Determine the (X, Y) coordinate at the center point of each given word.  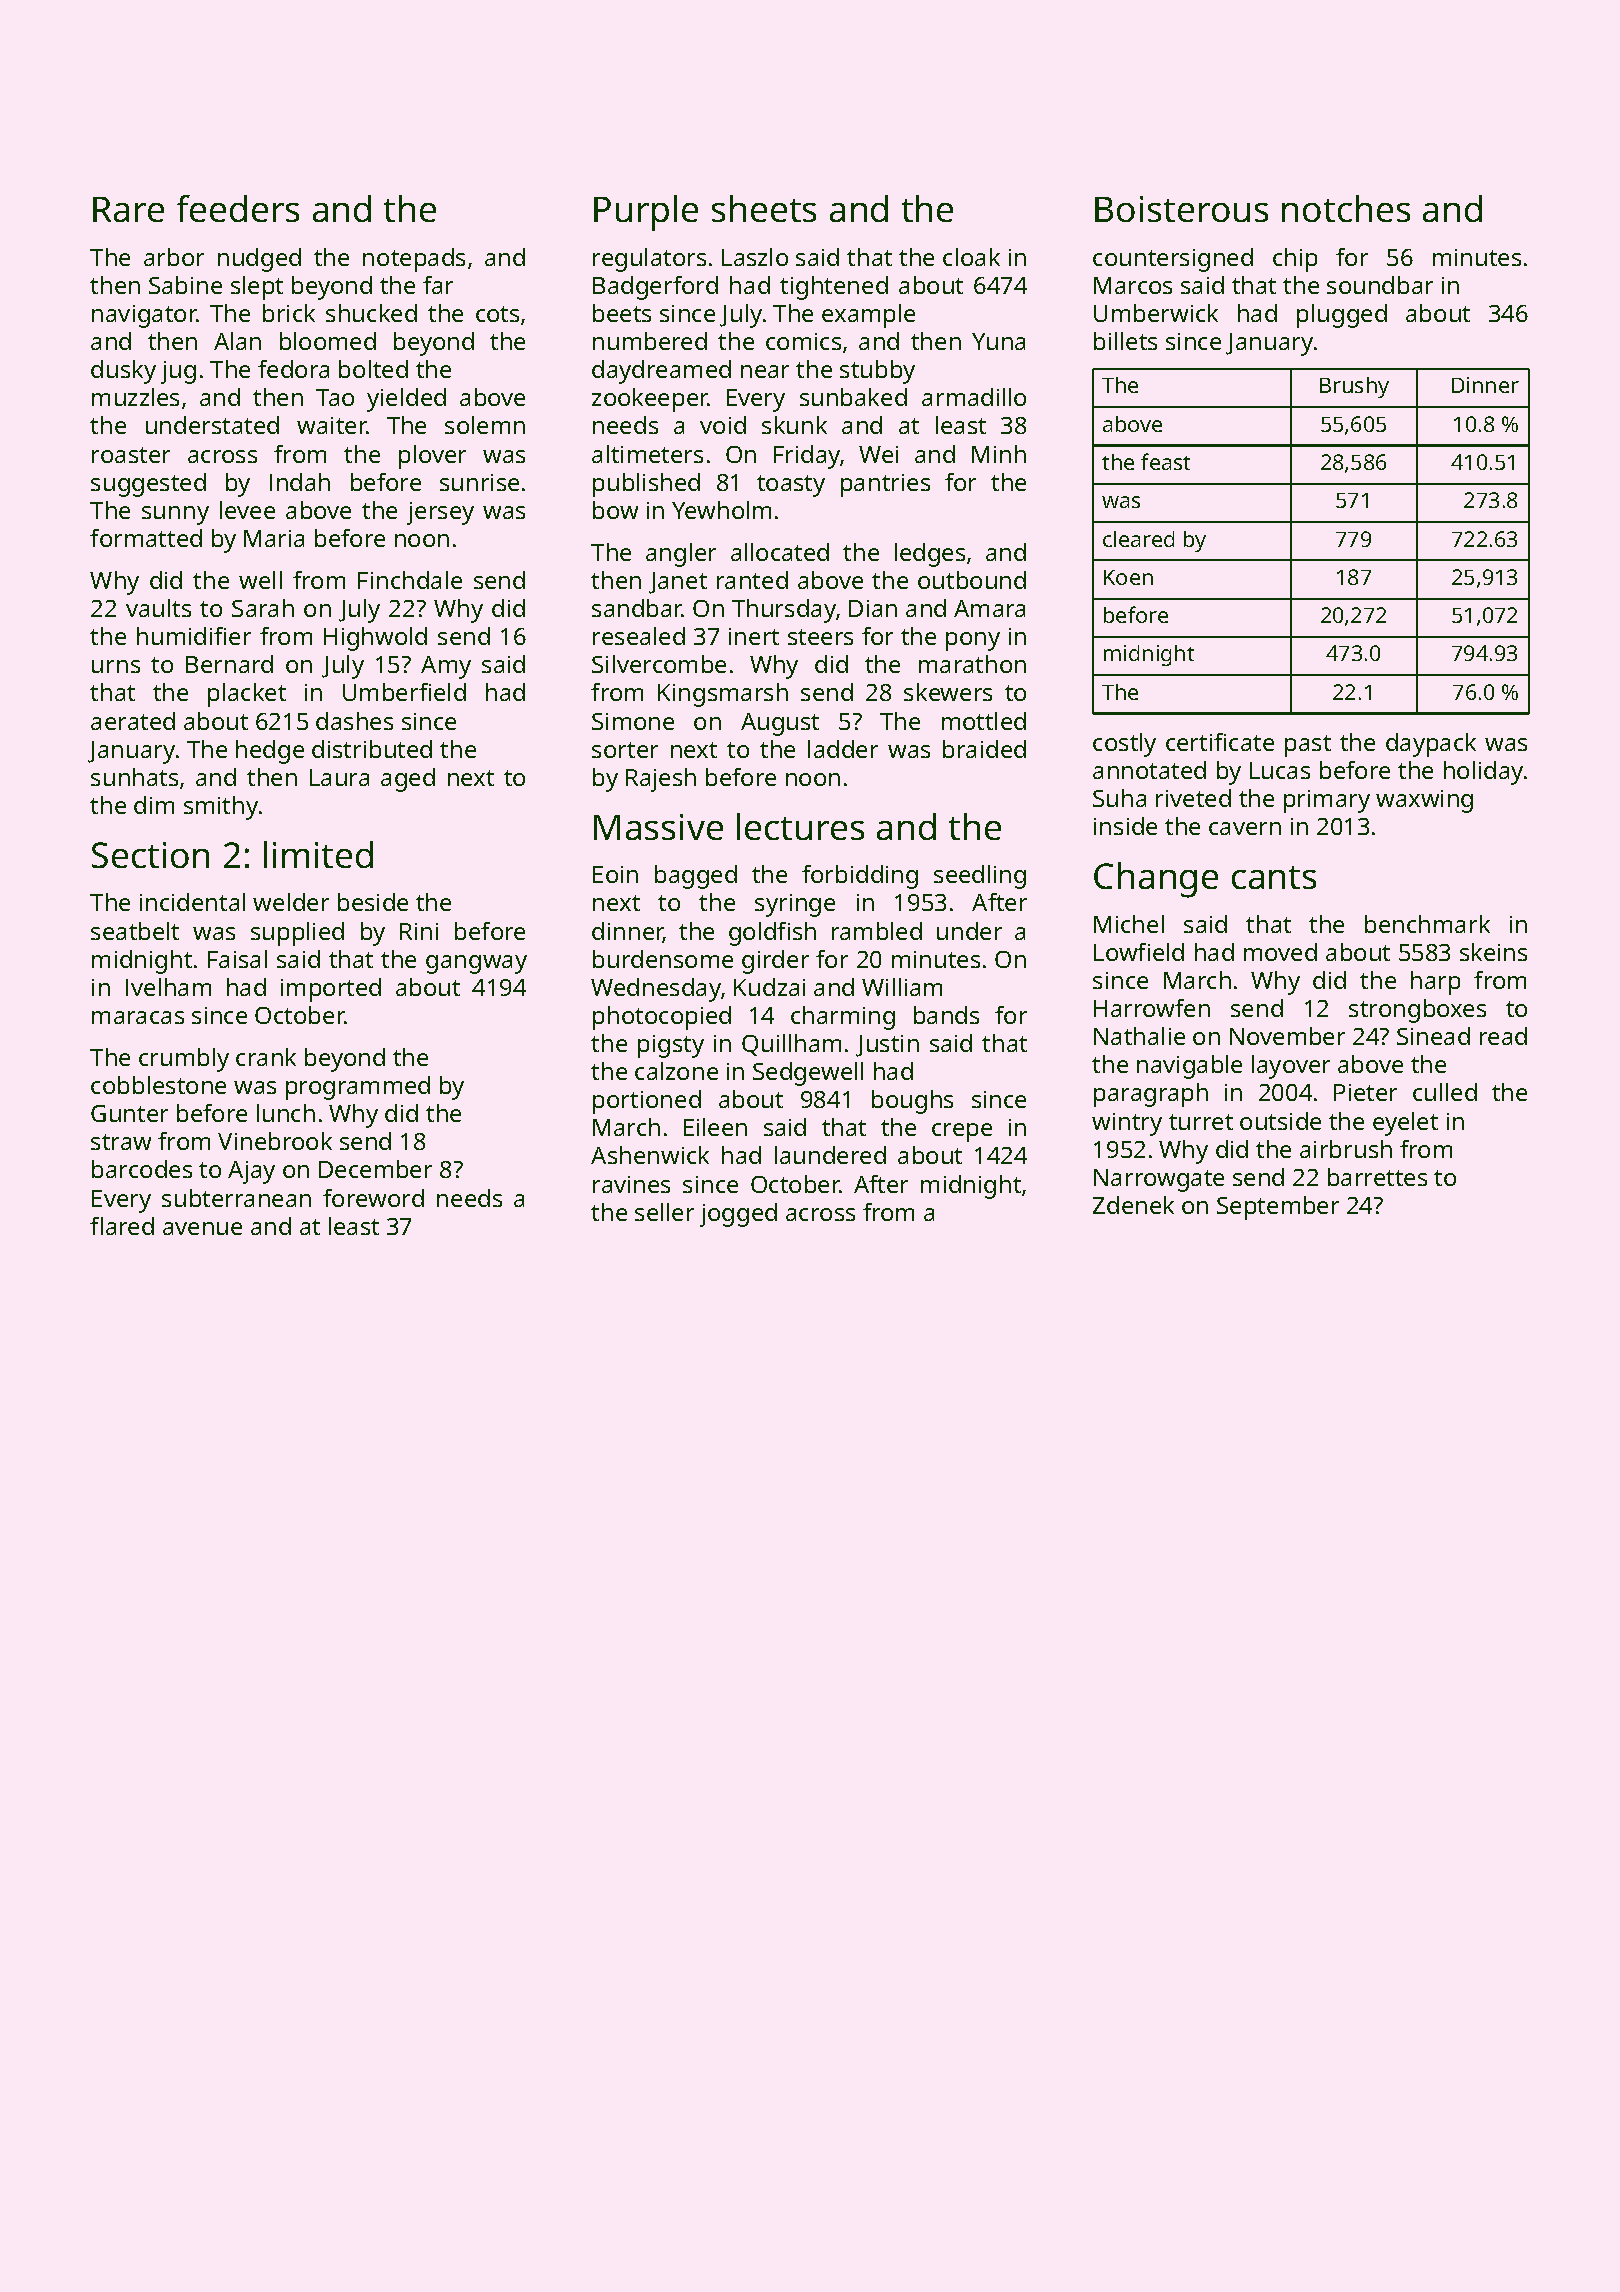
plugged (1342, 316)
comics (803, 341)
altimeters (647, 454)
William (902, 987)
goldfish (772, 934)
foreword (373, 1198)
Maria (274, 538)
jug (178, 372)
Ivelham (168, 987)
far (438, 285)
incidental (192, 902)
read (1503, 1036)
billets (1125, 341)
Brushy (1354, 387)
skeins (1493, 952)
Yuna (998, 341)
